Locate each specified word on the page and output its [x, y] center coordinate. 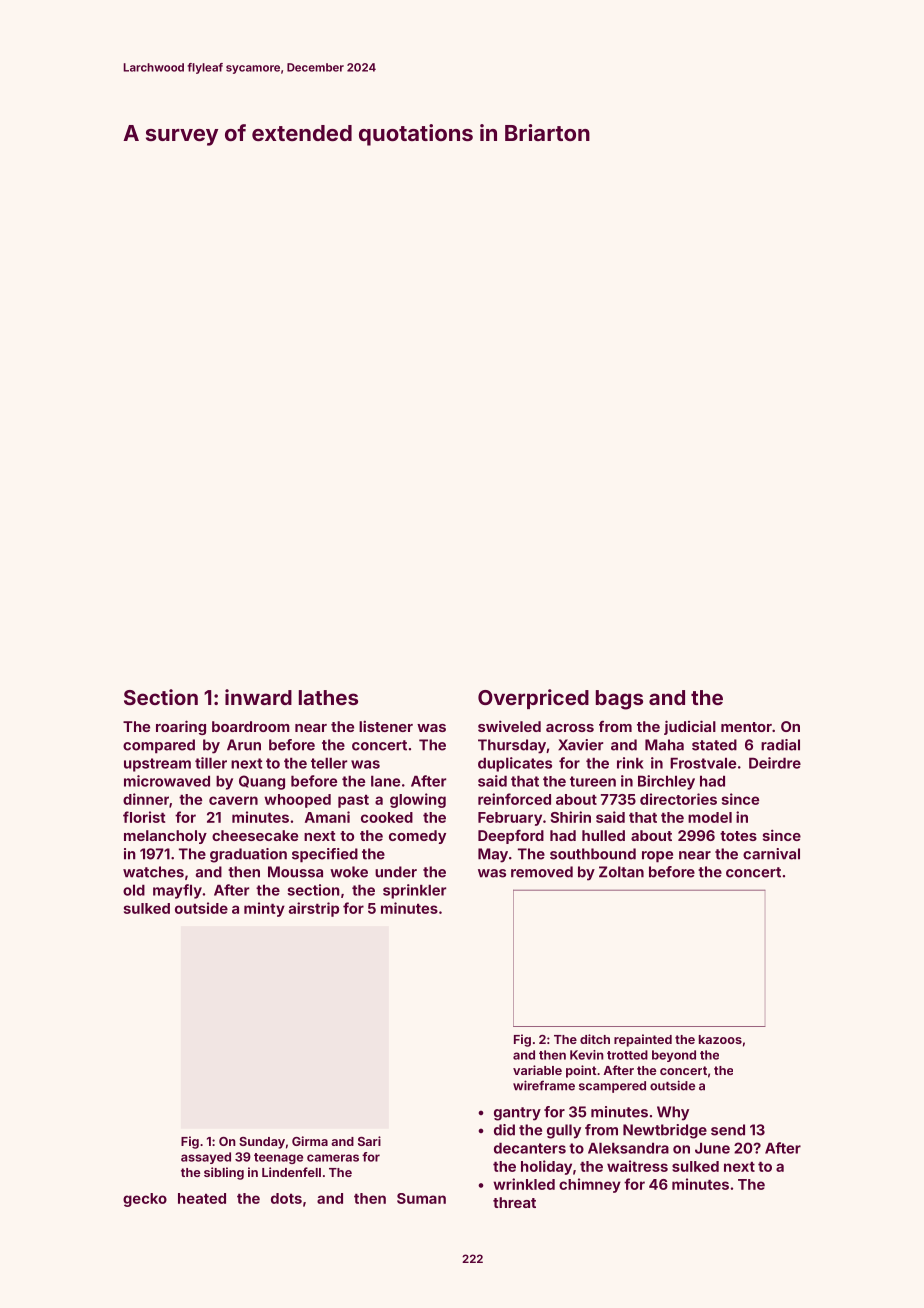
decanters [530, 1148]
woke [349, 872]
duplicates [515, 764]
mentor [746, 727]
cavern [233, 800]
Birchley [666, 782]
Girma [310, 1141]
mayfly [177, 891]
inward [258, 697]
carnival [771, 854]
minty [264, 909]
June [712, 1148]
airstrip [314, 909]
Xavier [580, 745]
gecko [145, 1200]
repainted [643, 1040]
